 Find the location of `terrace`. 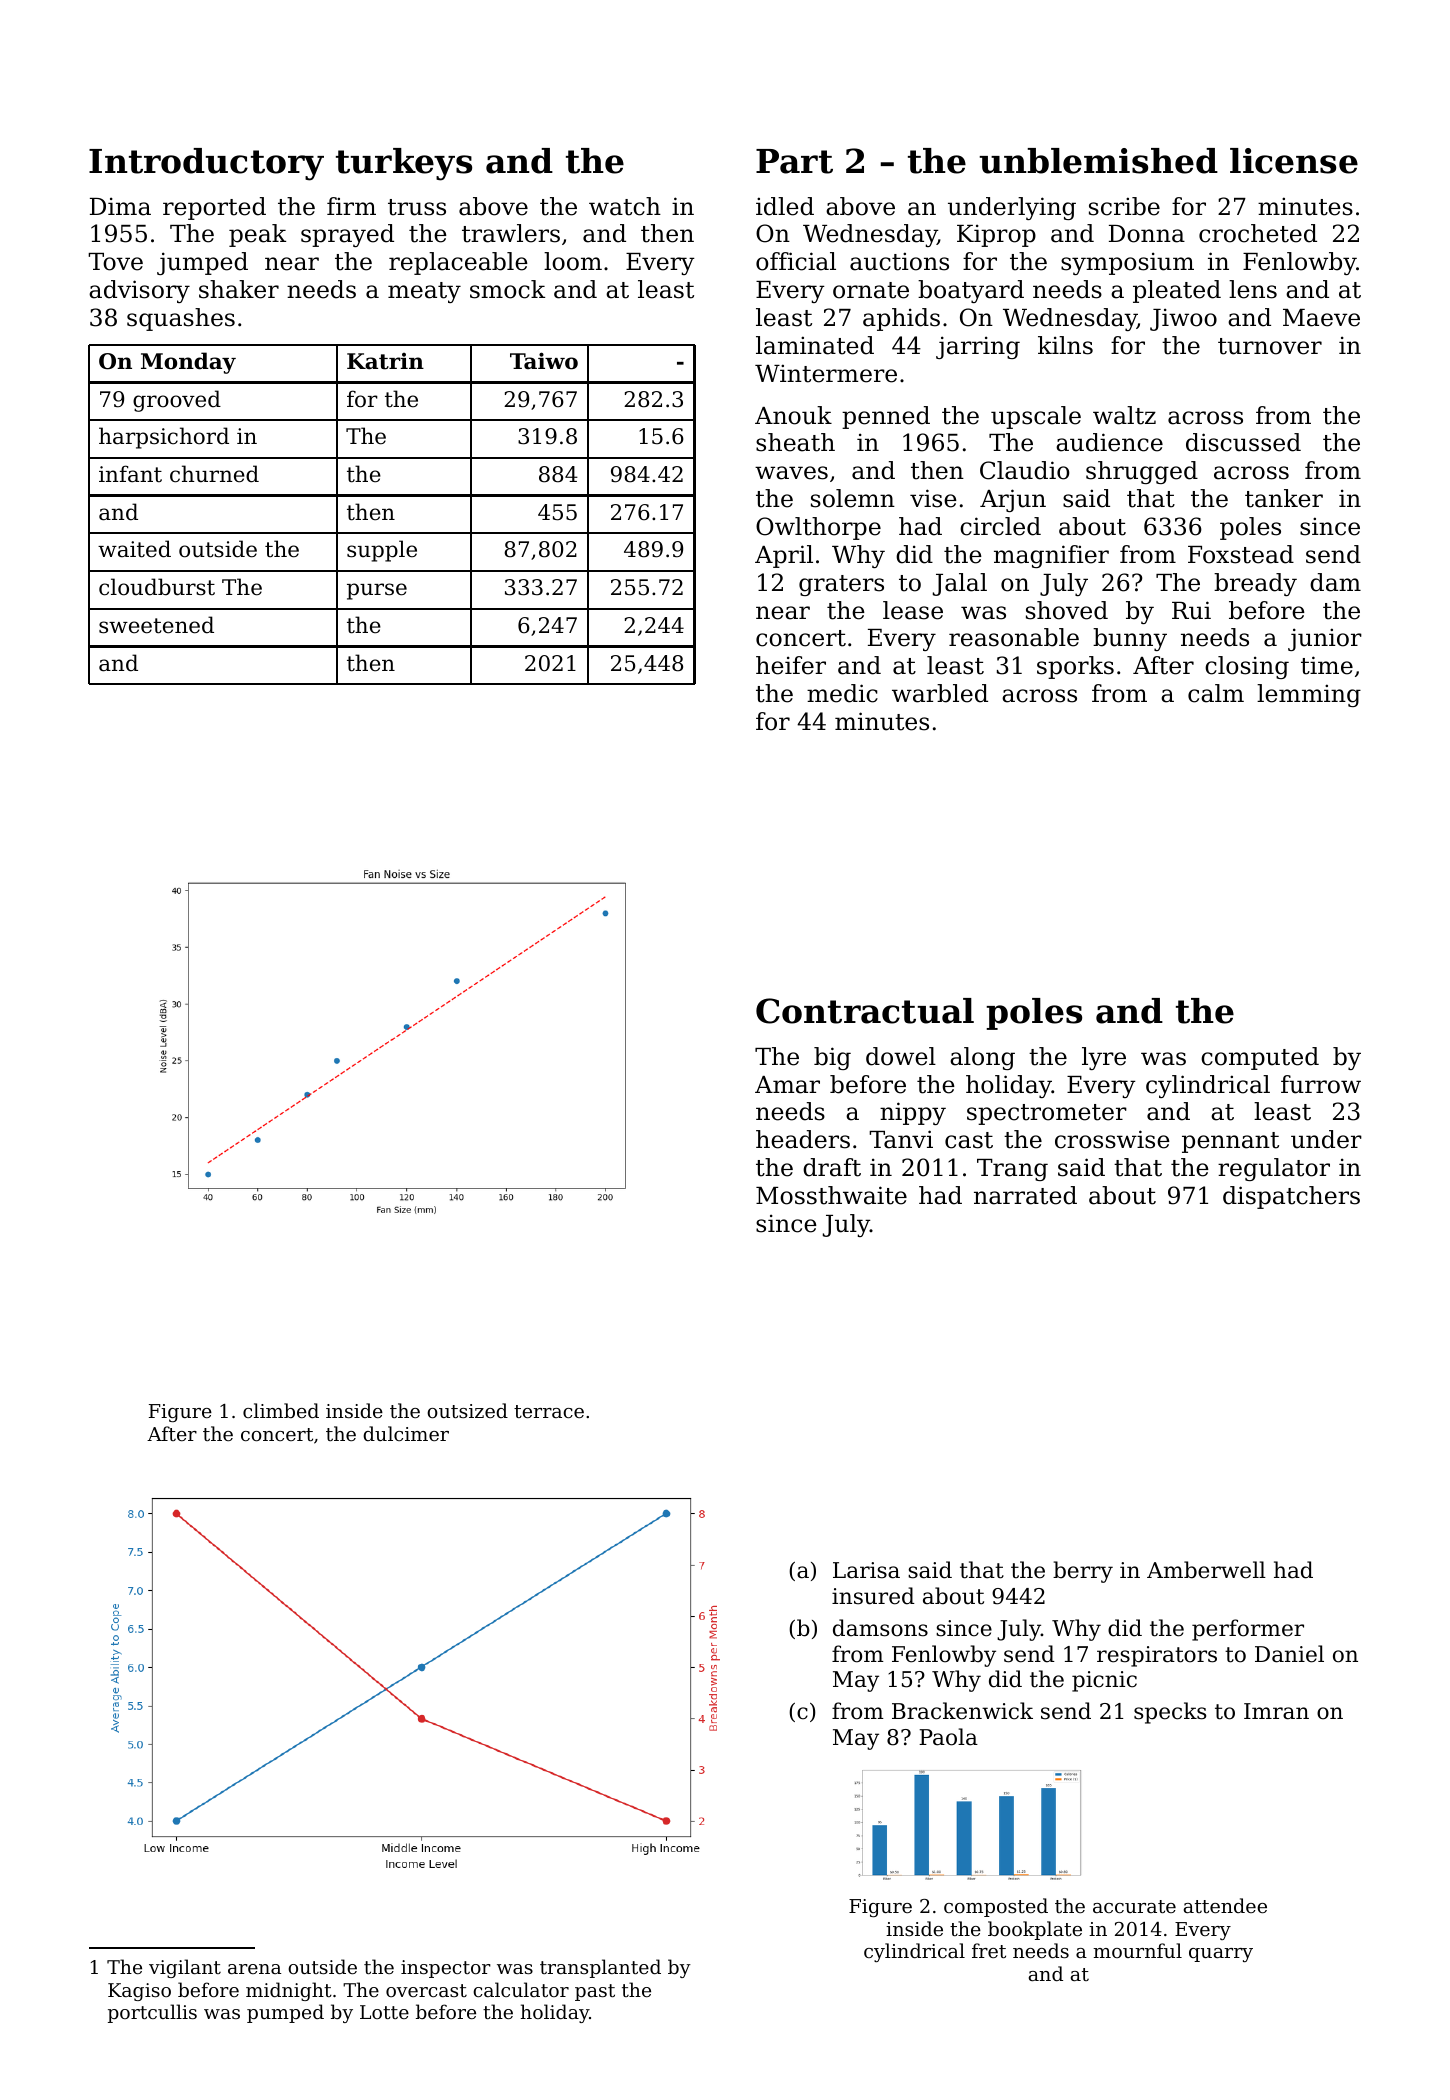

terrace is located at coordinates (549, 1411).
